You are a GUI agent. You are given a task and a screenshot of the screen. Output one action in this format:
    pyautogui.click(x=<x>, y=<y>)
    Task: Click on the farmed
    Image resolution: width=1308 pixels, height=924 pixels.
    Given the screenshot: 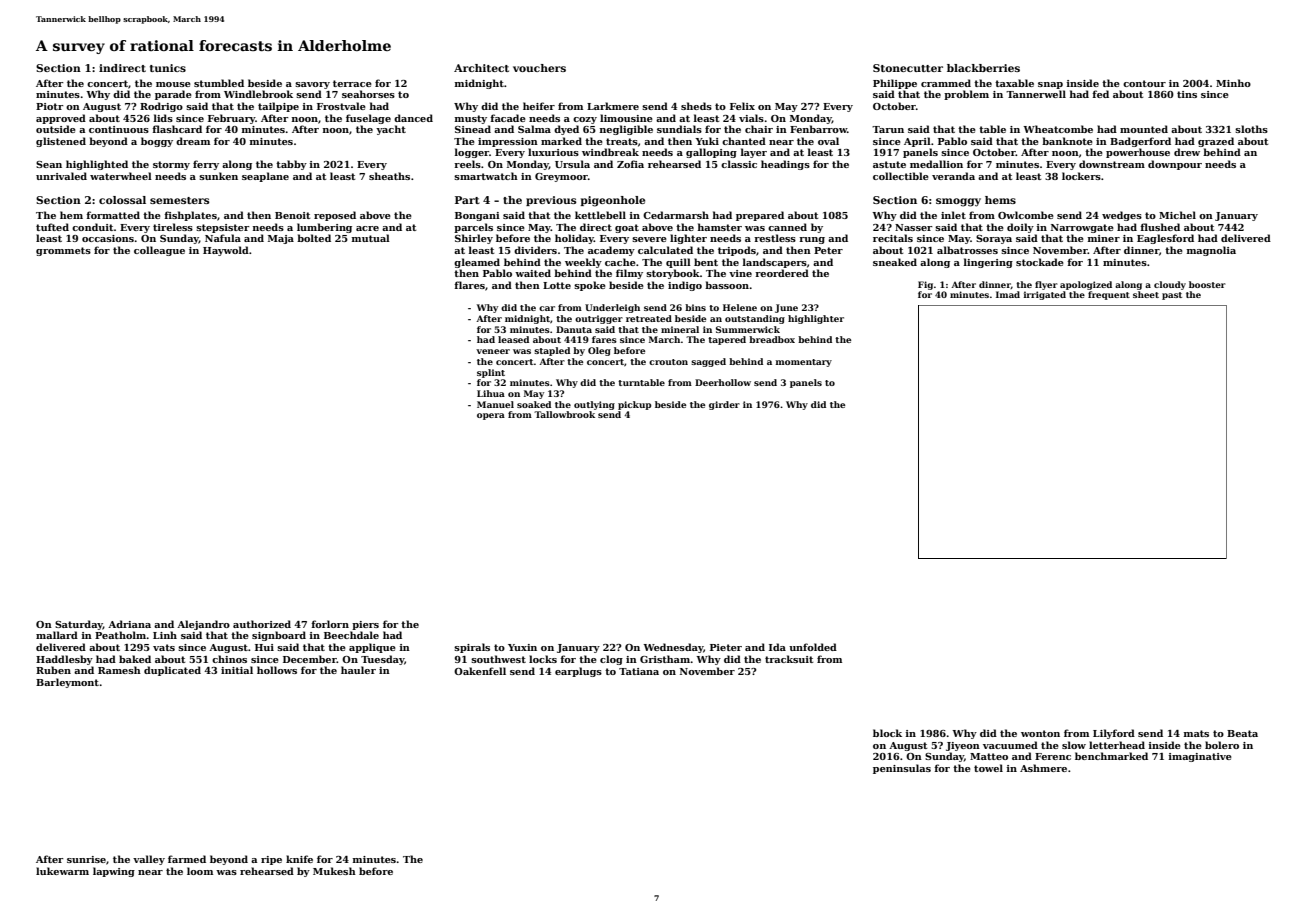 What is the action you would take?
    pyautogui.click(x=187, y=859)
